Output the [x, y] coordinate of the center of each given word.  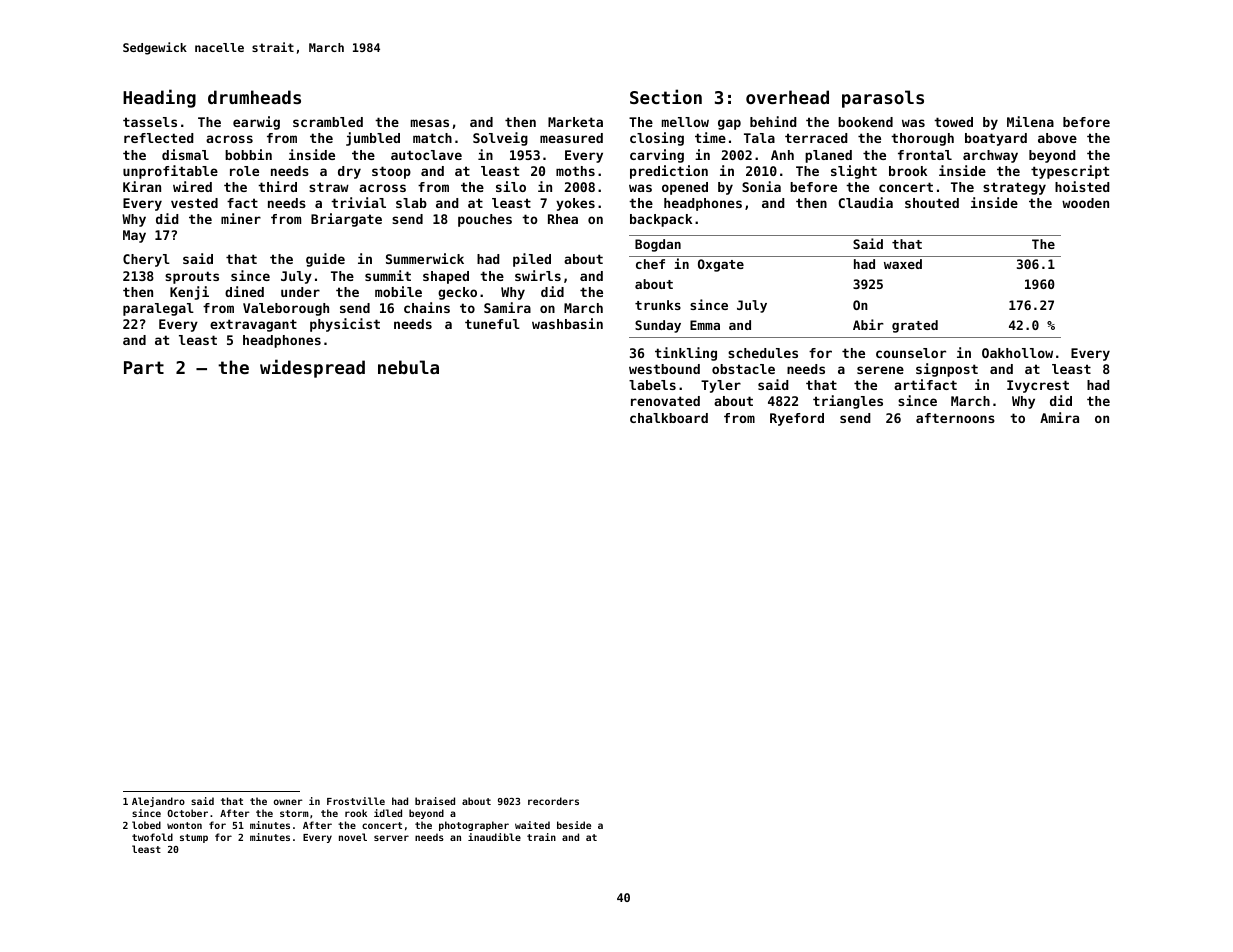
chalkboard [669, 418]
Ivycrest [1038, 386]
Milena [1030, 121]
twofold [152, 837]
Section [666, 96]
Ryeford [797, 419]
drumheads [254, 97]
